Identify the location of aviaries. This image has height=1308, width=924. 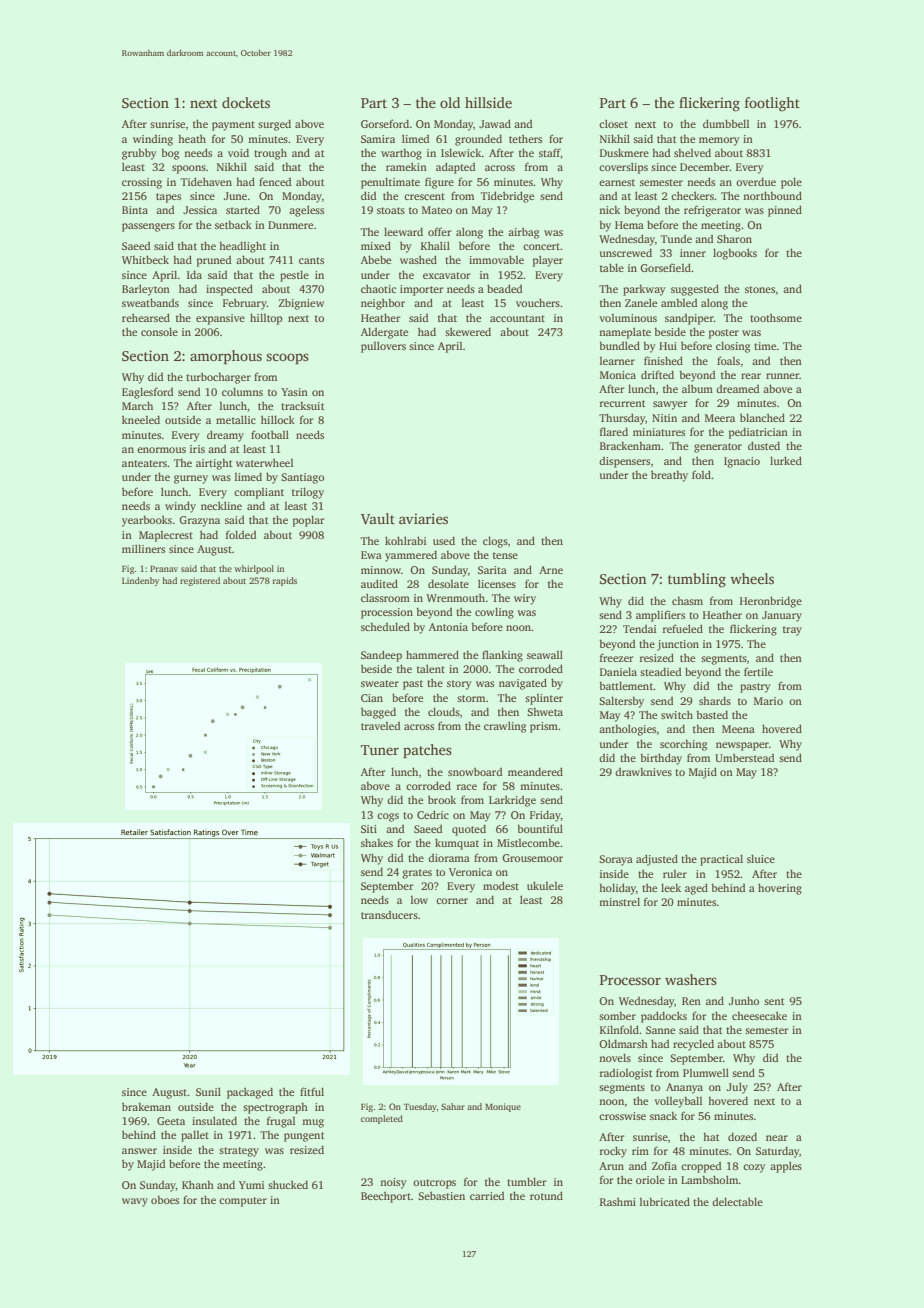
(423, 518).
